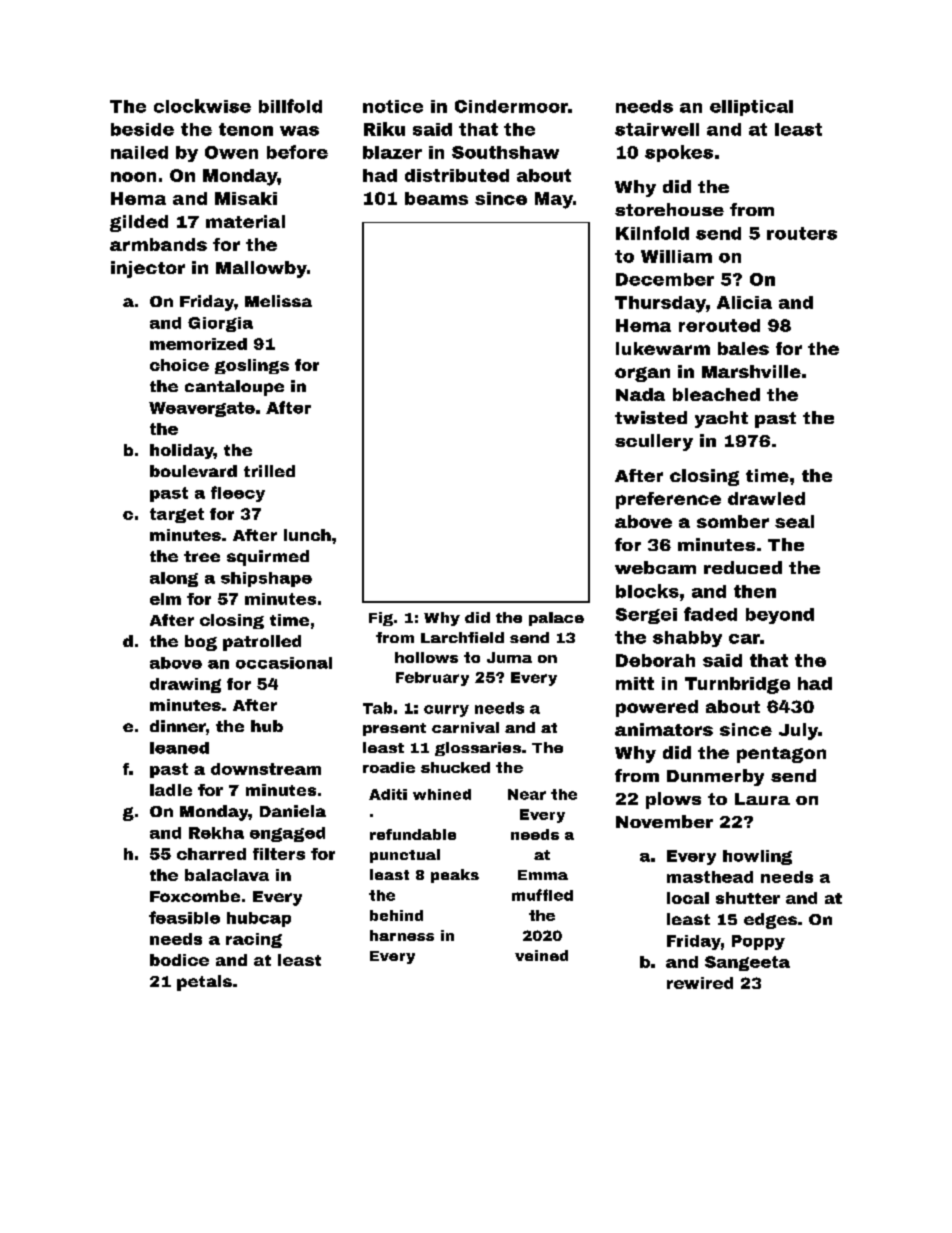 The width and height of the image is (952, 1233). I want to click on feasible, so click(184, 917).
